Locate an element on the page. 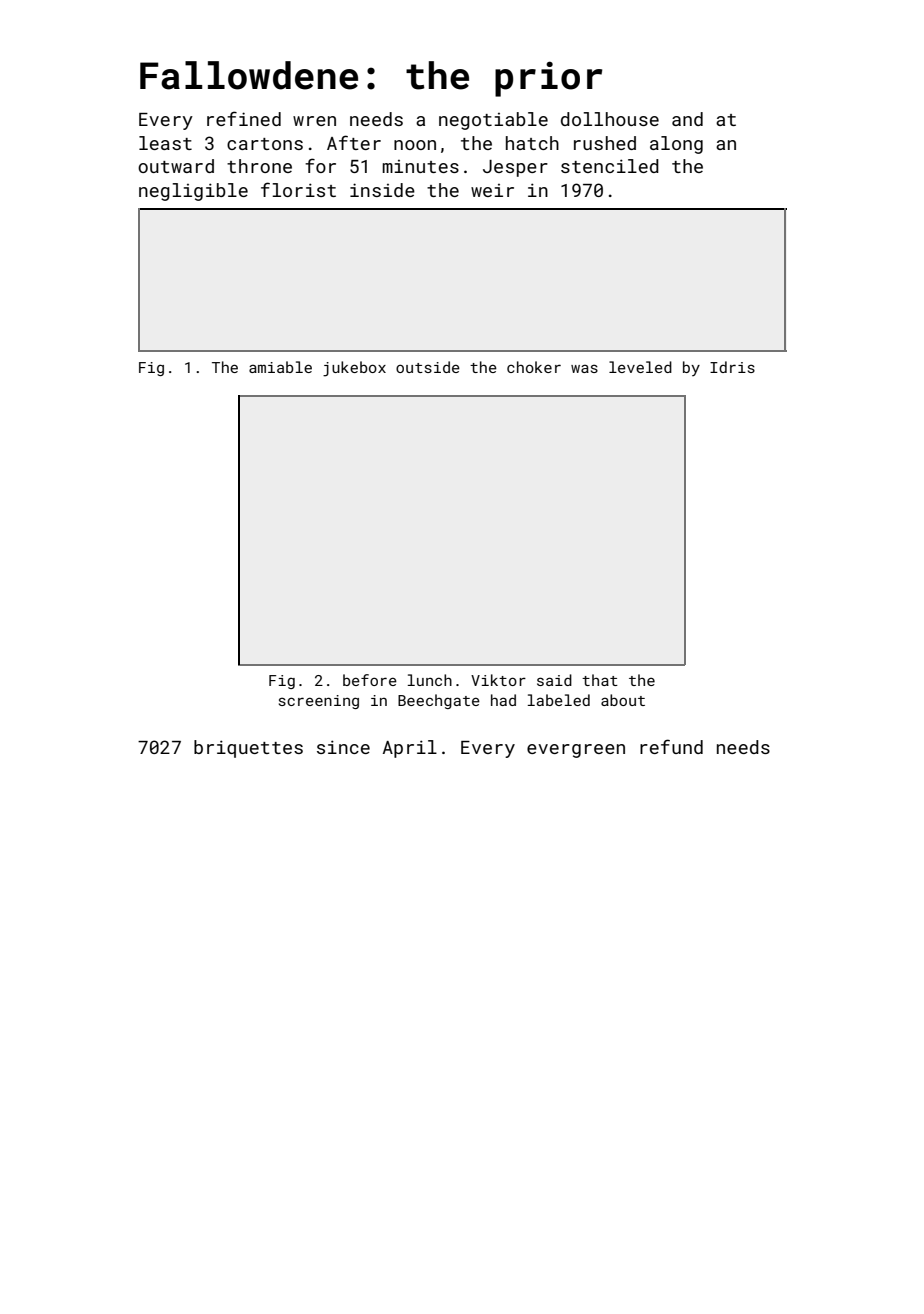  negligible is located at coordinates (193, 192).
